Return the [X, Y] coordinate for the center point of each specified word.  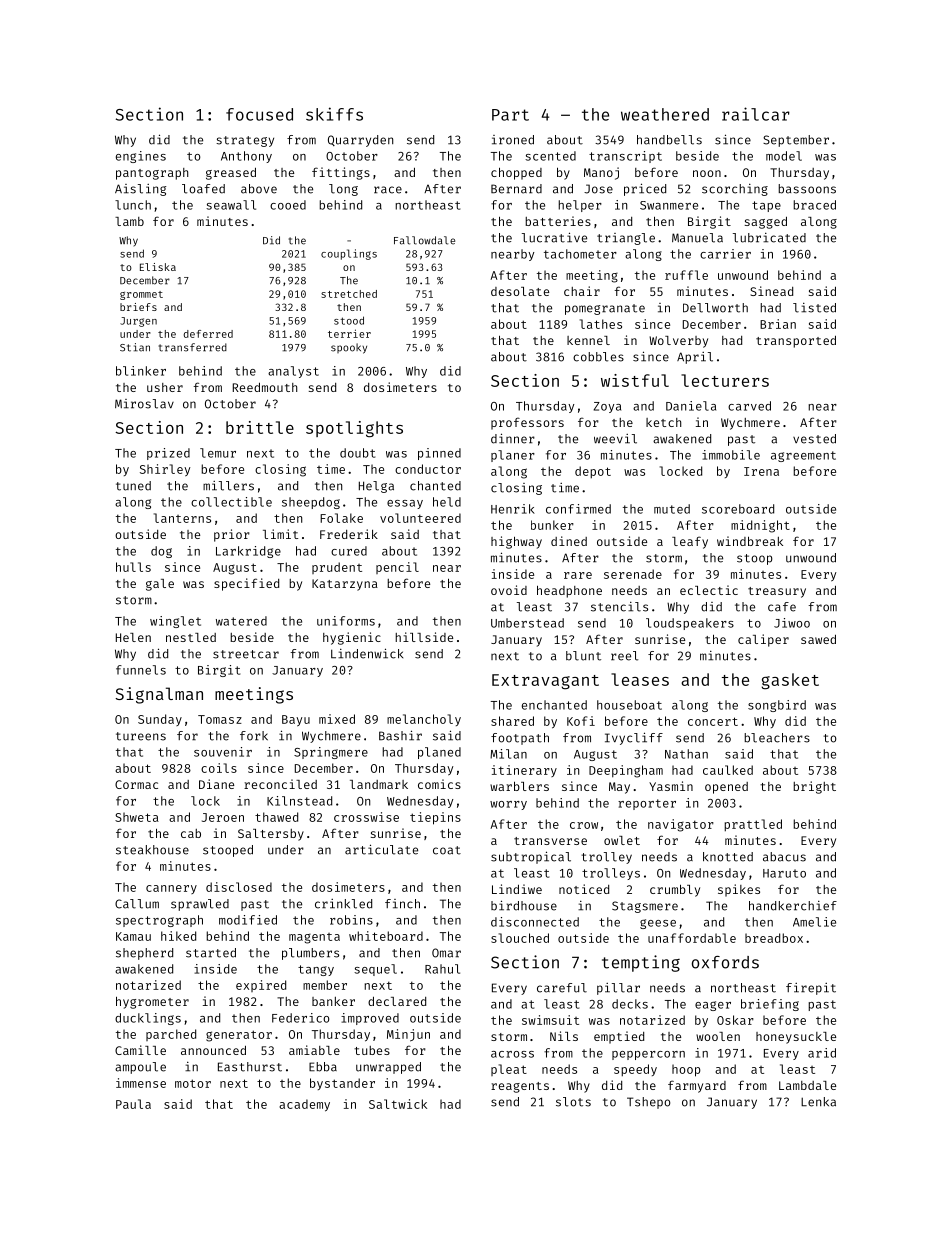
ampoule [140, 1068]
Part [510, 115]
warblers [519, 786]
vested [814, 439]
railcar [756, 114]
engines [141, 157]
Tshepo [648, 1103]
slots [573, 1102]
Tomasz [220, 719]
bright [814, 787]
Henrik [513, 509]
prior [232, 535]
